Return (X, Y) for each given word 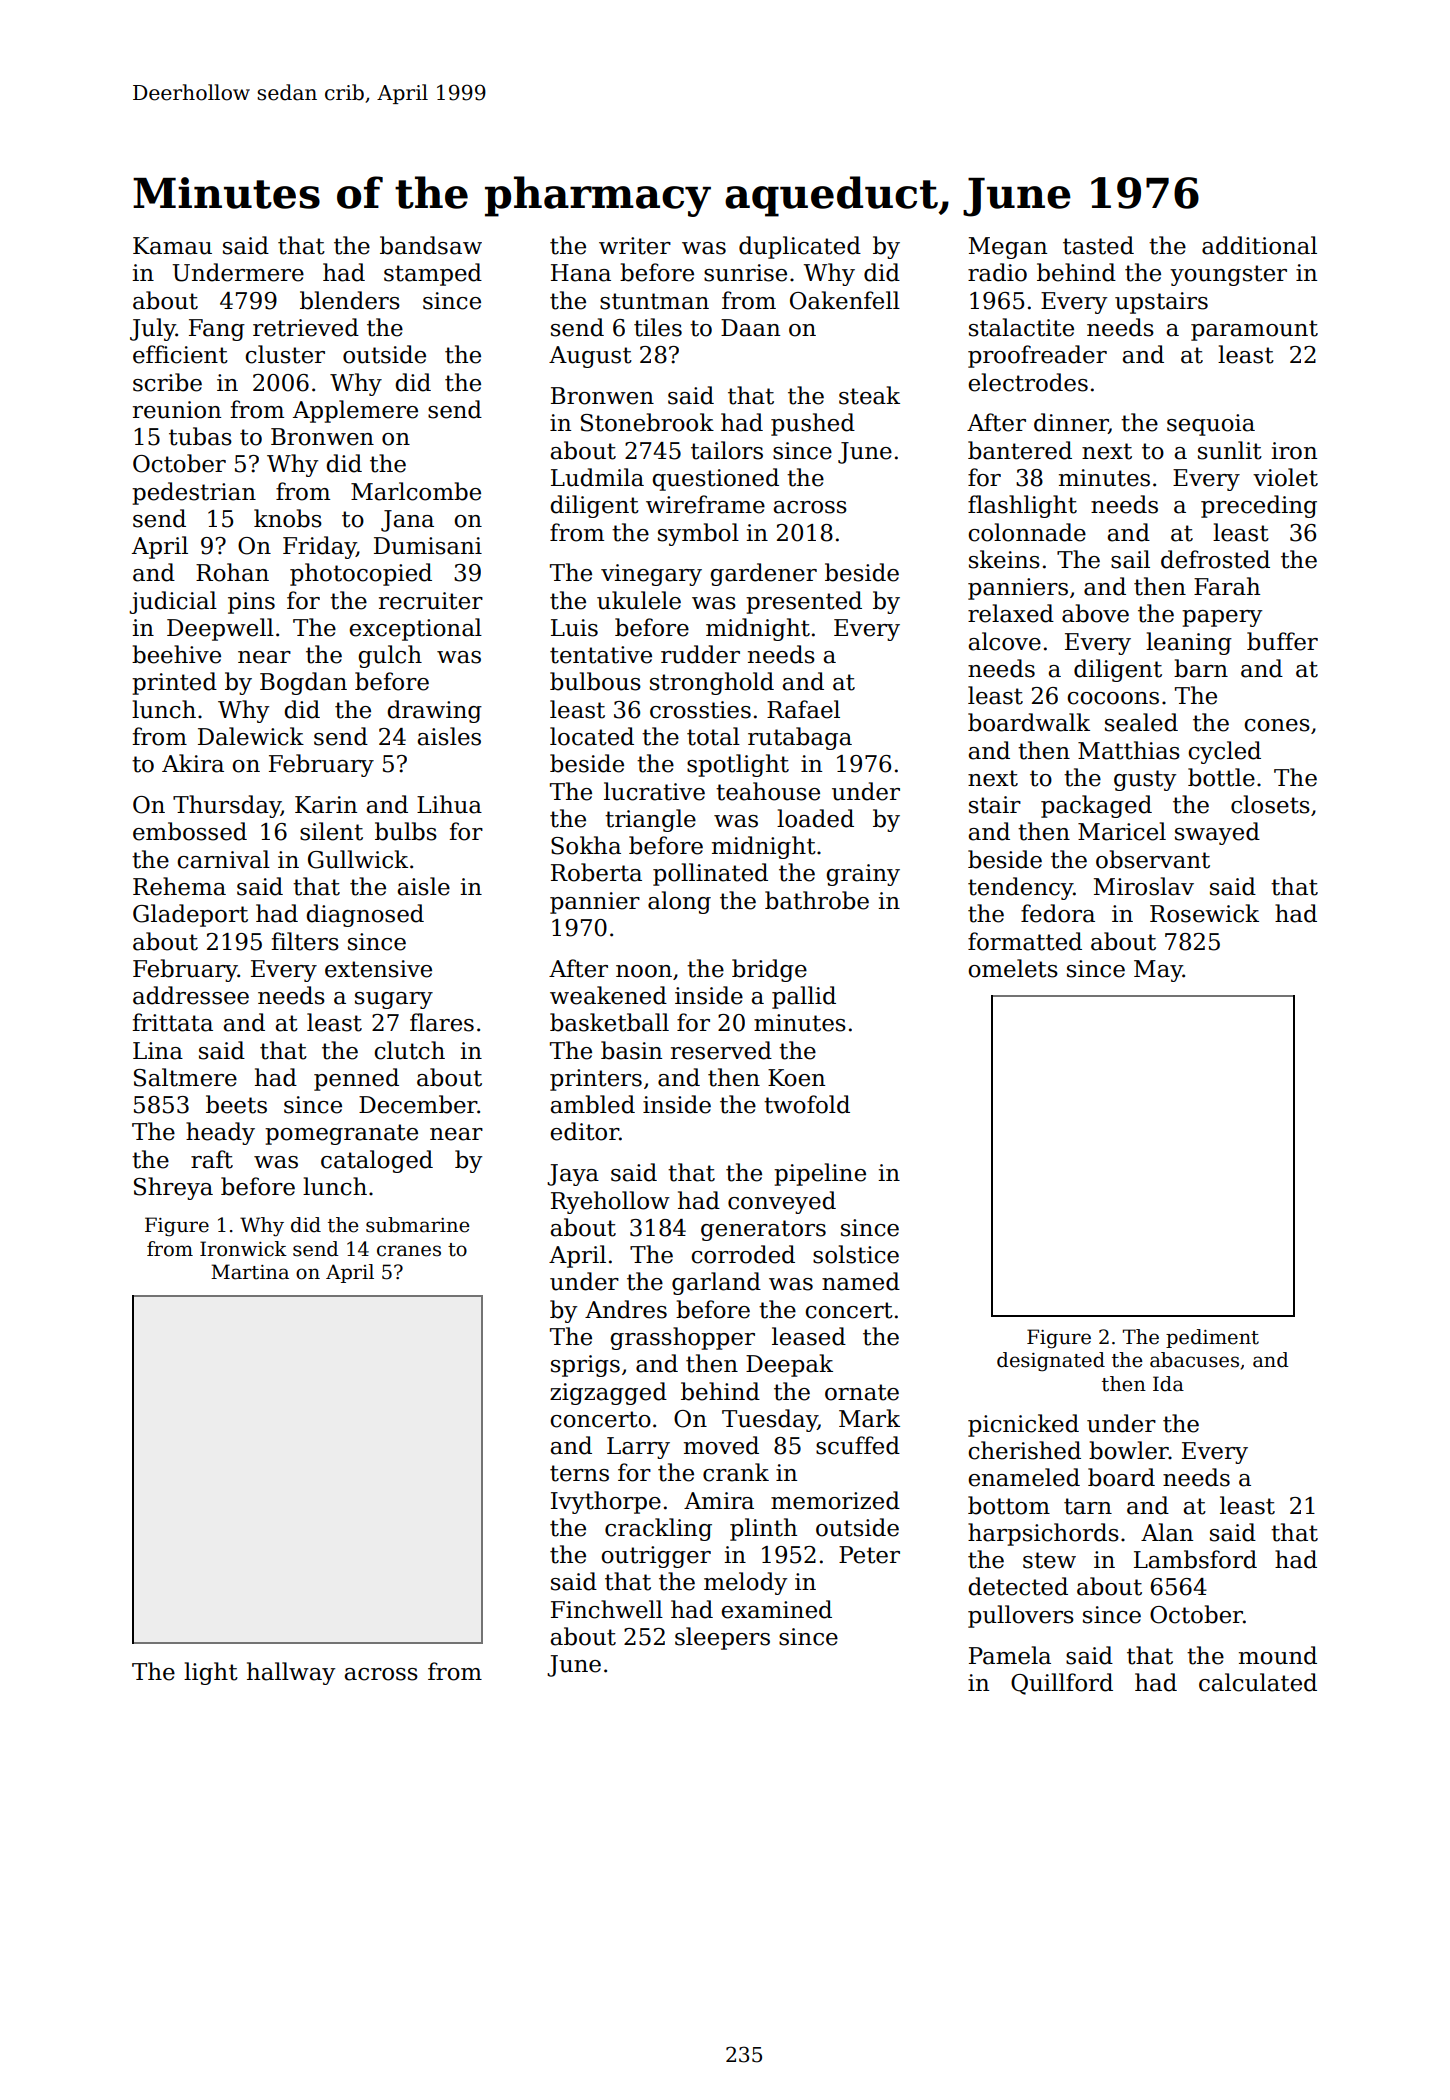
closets (1270, 804)
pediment (1212, 1338)
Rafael (803, 709)
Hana (581, 273)
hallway (291, 1673)
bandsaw (431, 245)
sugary (394, 1000)
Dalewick (251, 736)
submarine (418, 1225)
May (1158, 971)
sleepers (722, 1638)
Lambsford (1195, 1559)
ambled (592, 1104)
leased (809, 1336)
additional (1259, 245)
